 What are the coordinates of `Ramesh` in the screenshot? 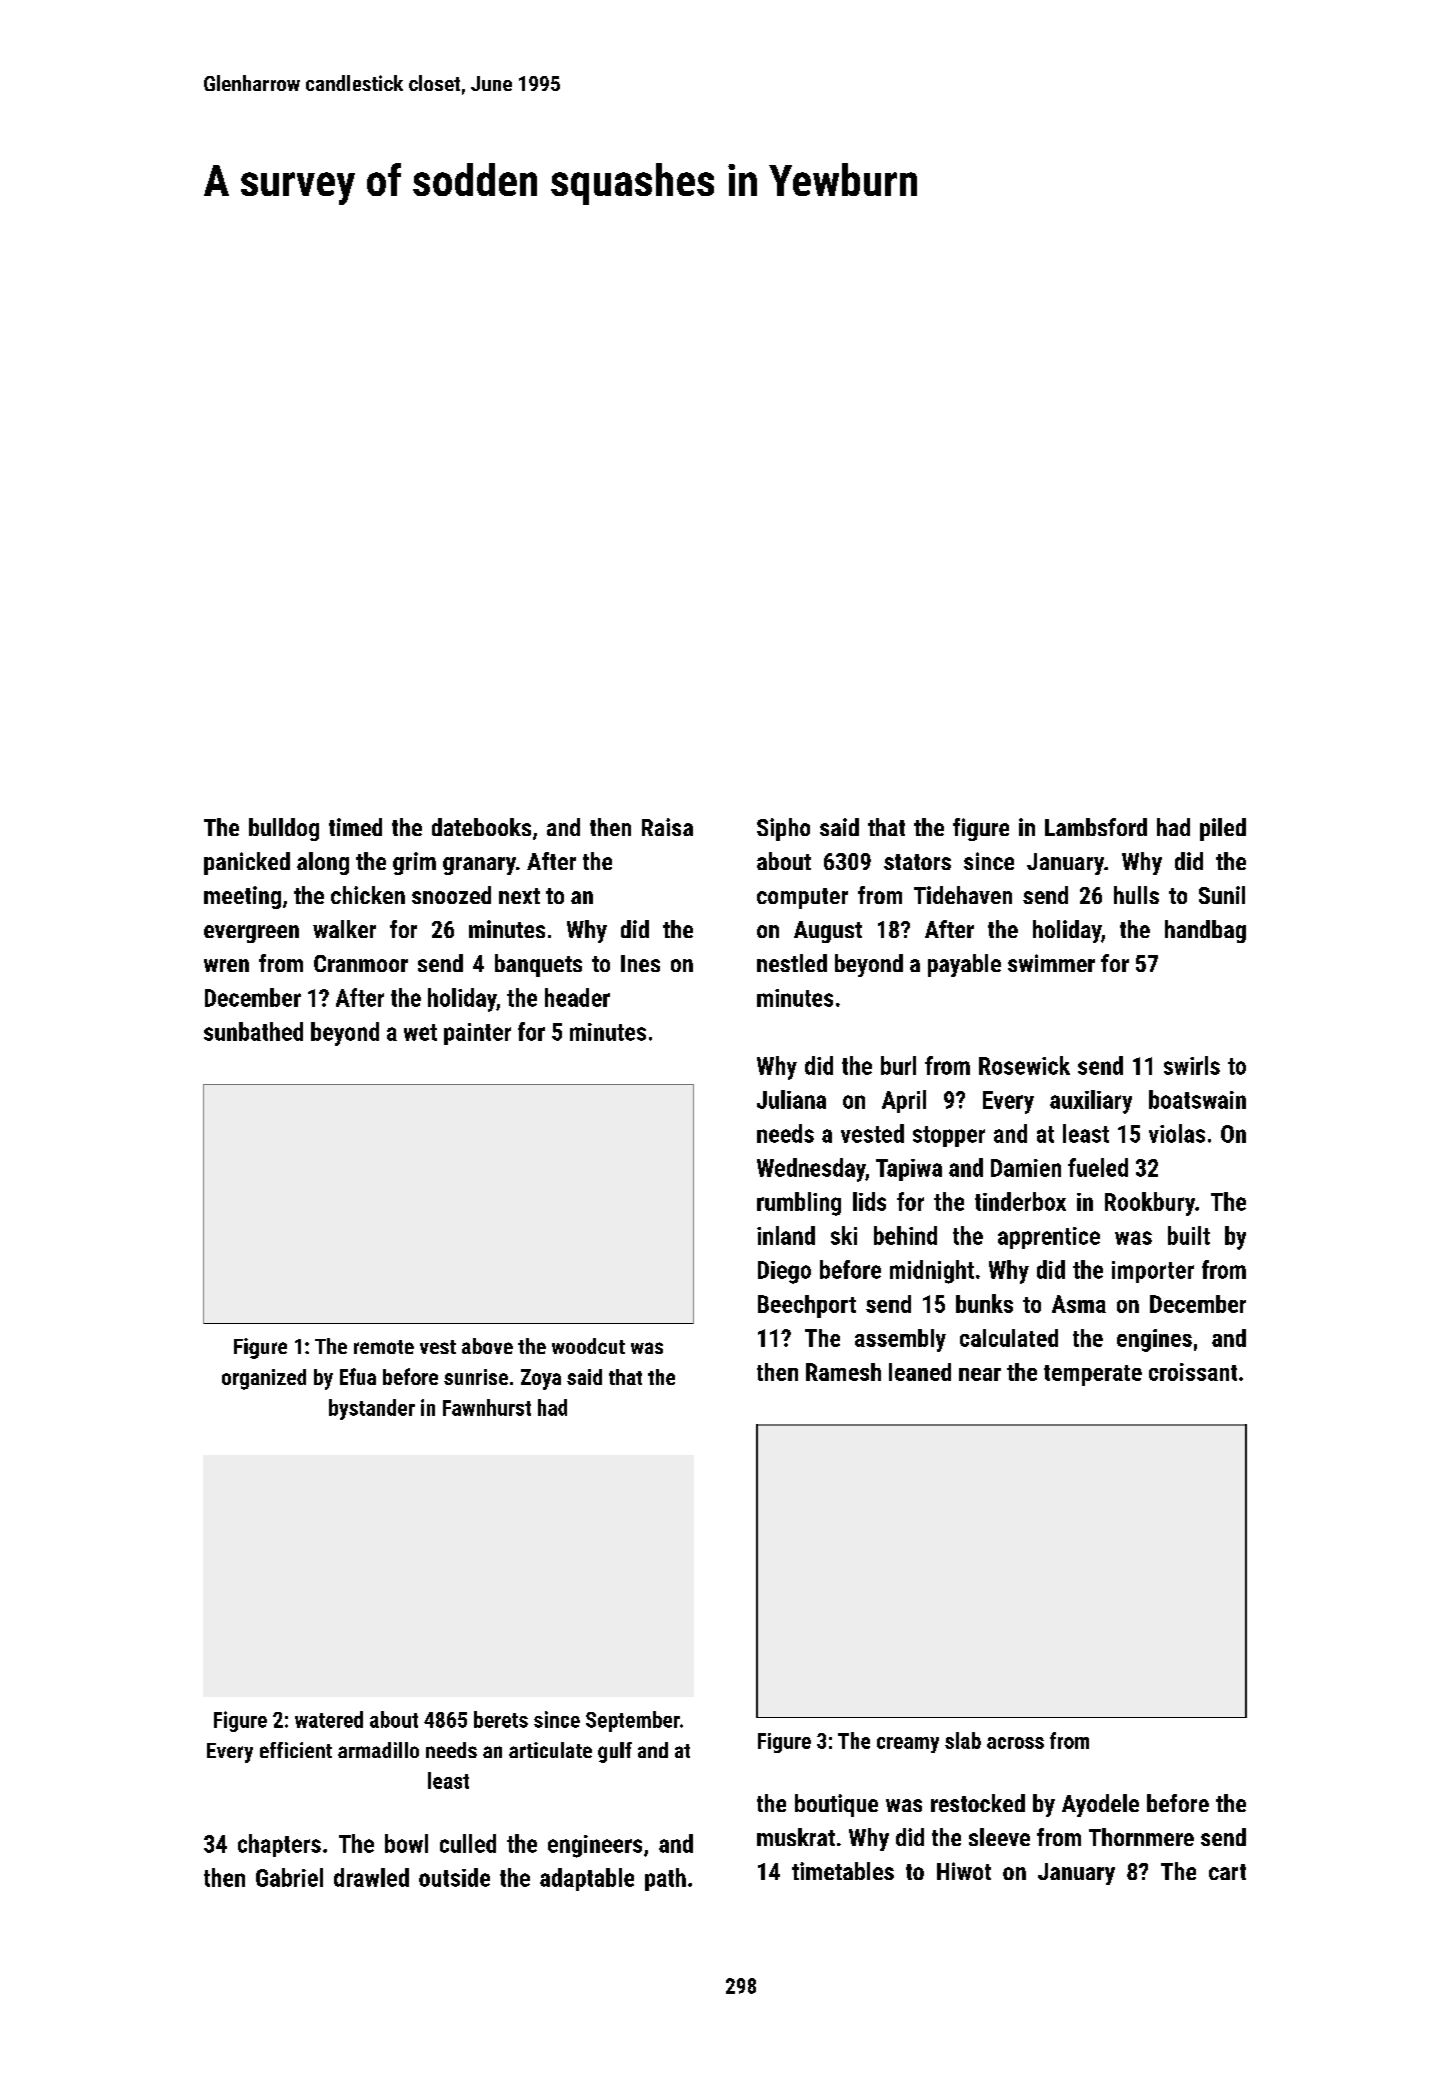 It's located at (843, 1372).
